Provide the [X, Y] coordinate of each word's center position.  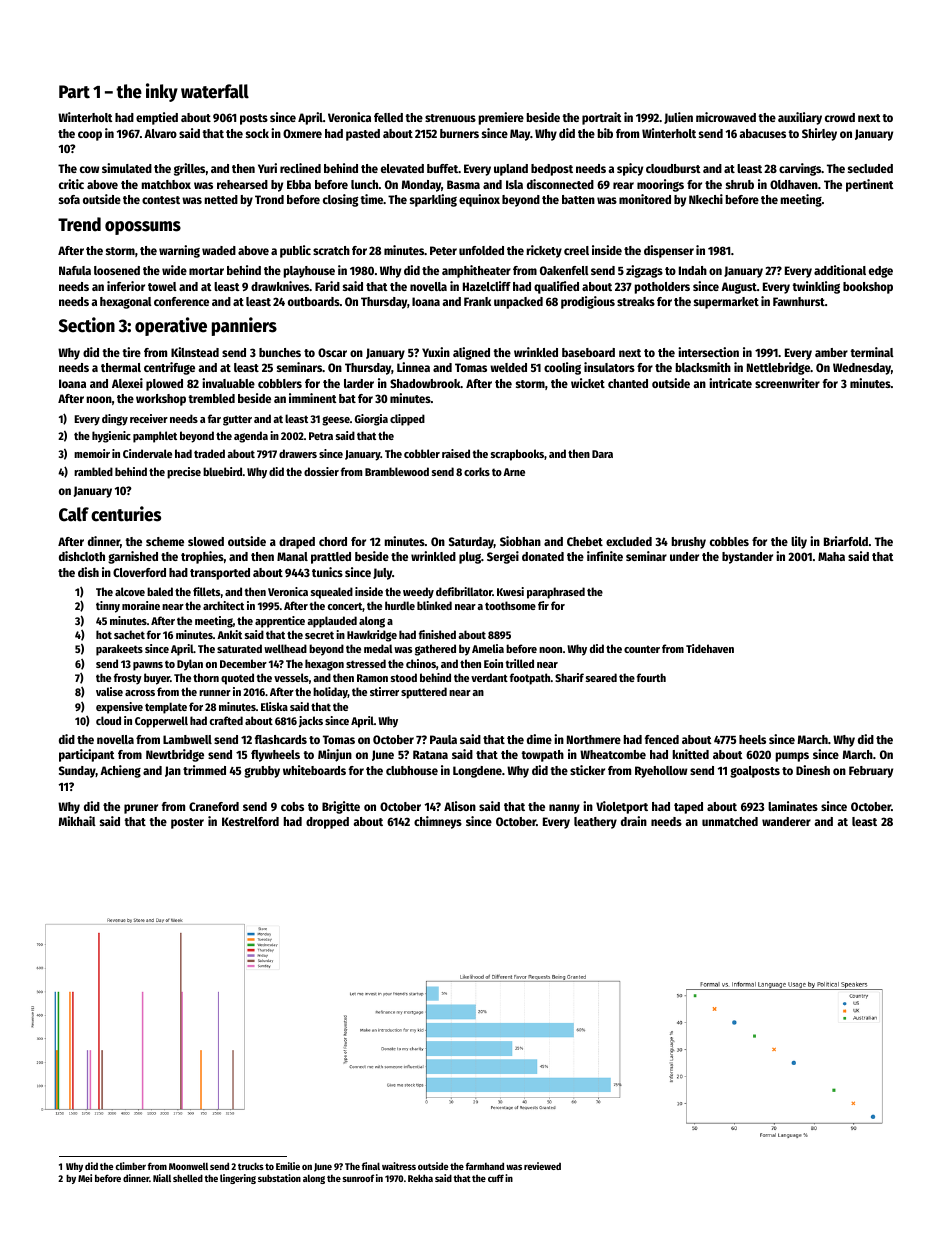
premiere [501, 118]
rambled [93, 471]
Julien [678, 118]
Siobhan [520, 541]
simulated [127, 168]
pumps [792, 757]
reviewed [542, 1166]
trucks [251, 1166]
